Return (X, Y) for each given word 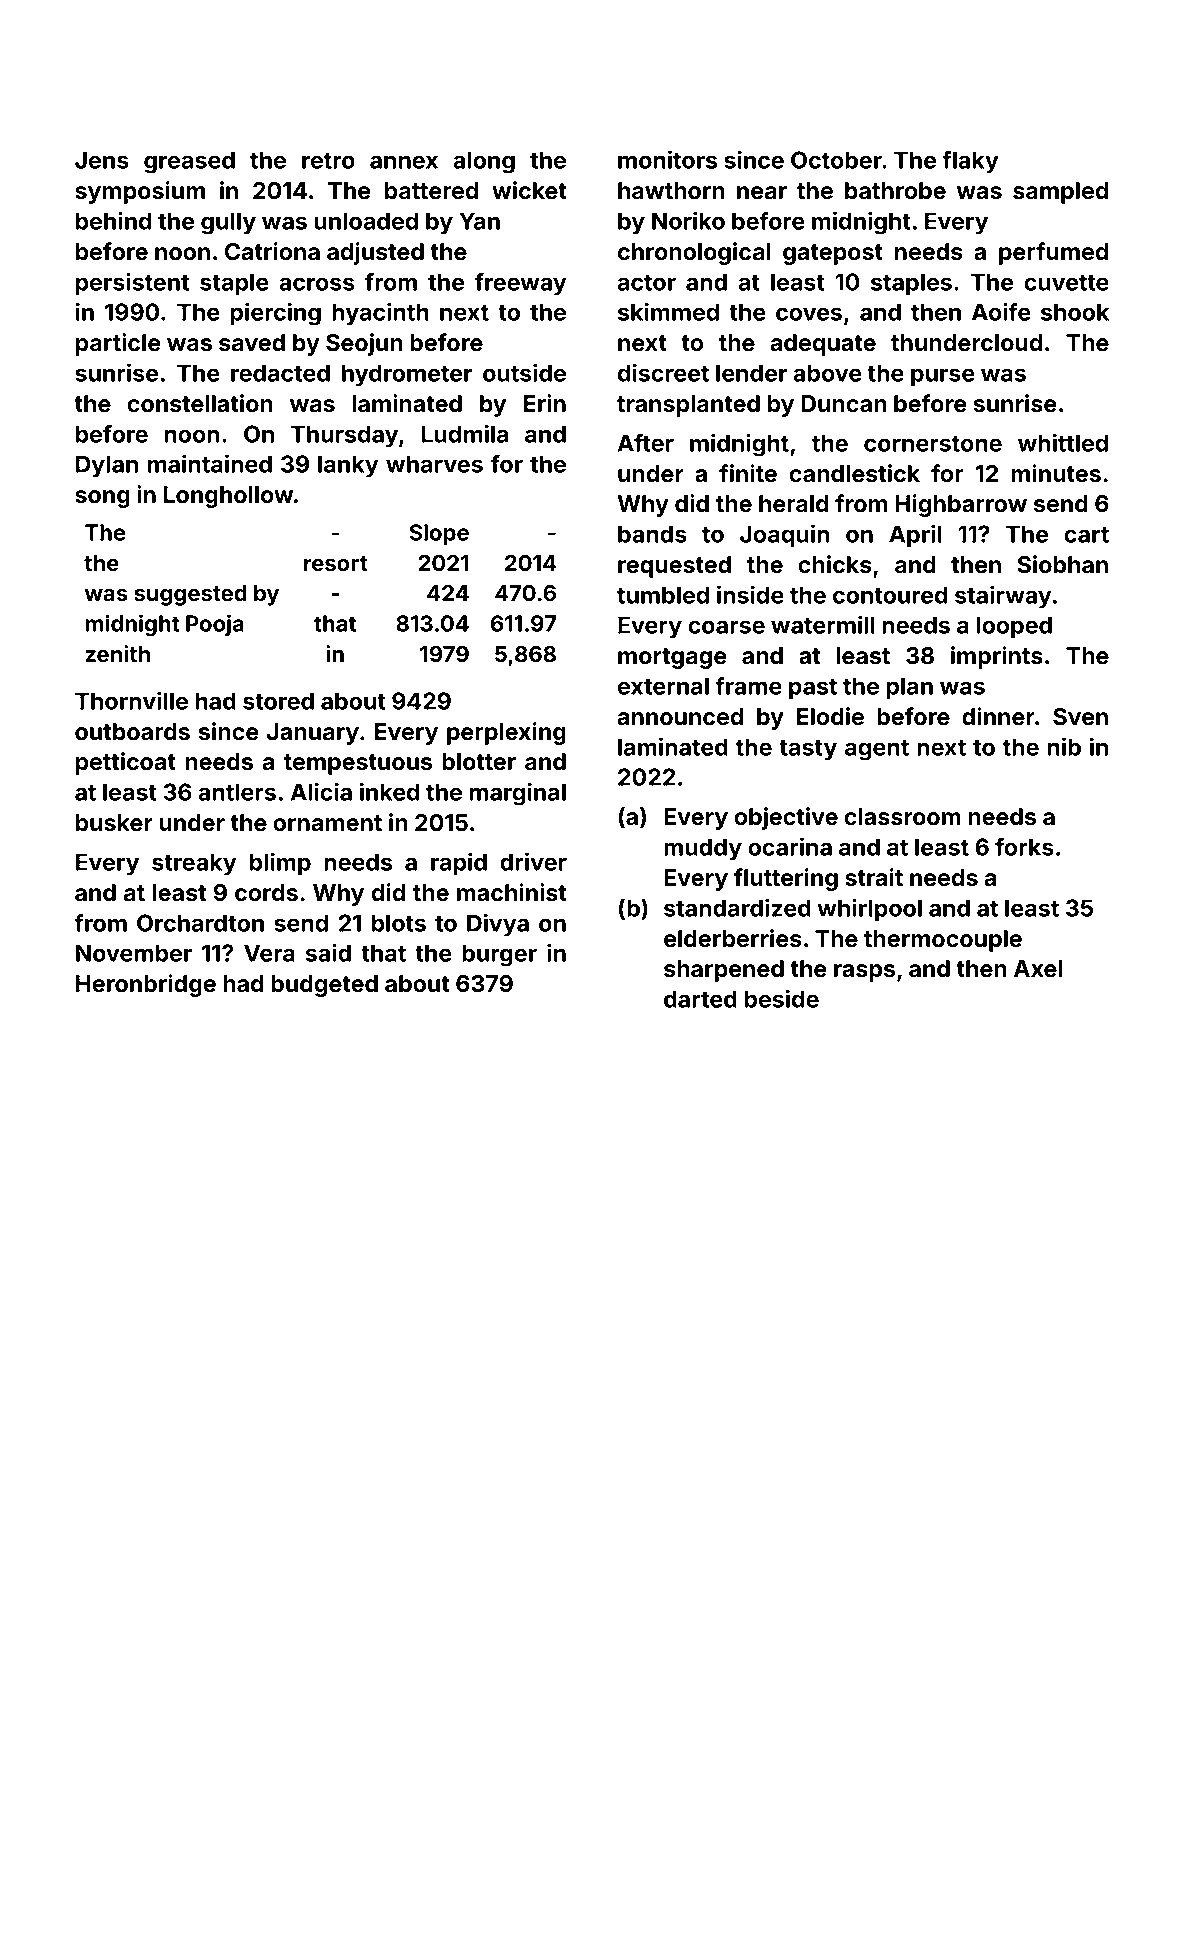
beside (781, 998)
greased (189, 162)
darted (700, 999)
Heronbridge (146, 985)
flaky (970, 162)
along (484, 162)
